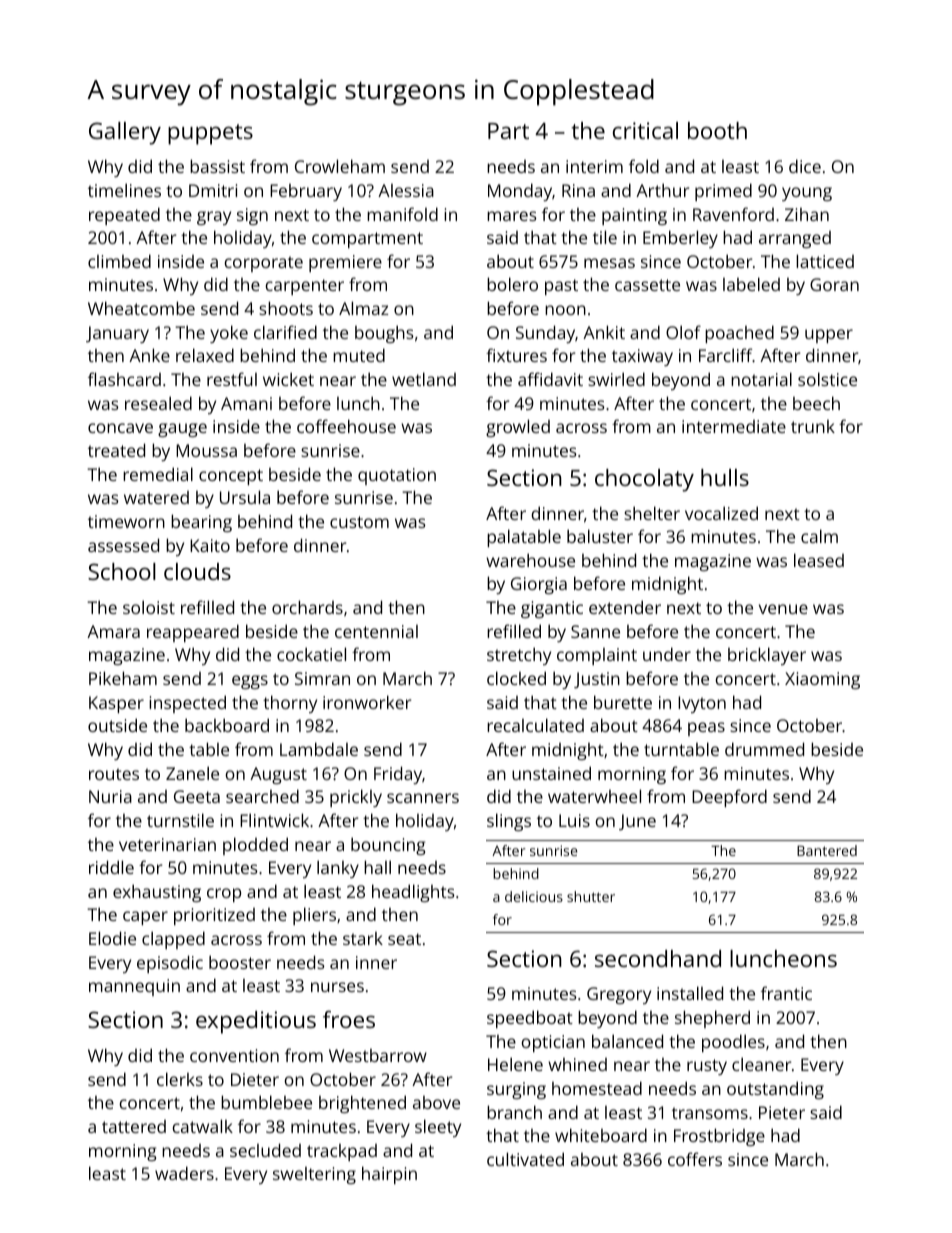 The height and width of the screenshot is (1233, 952). I want to click on clocked, so click(516, 678).
